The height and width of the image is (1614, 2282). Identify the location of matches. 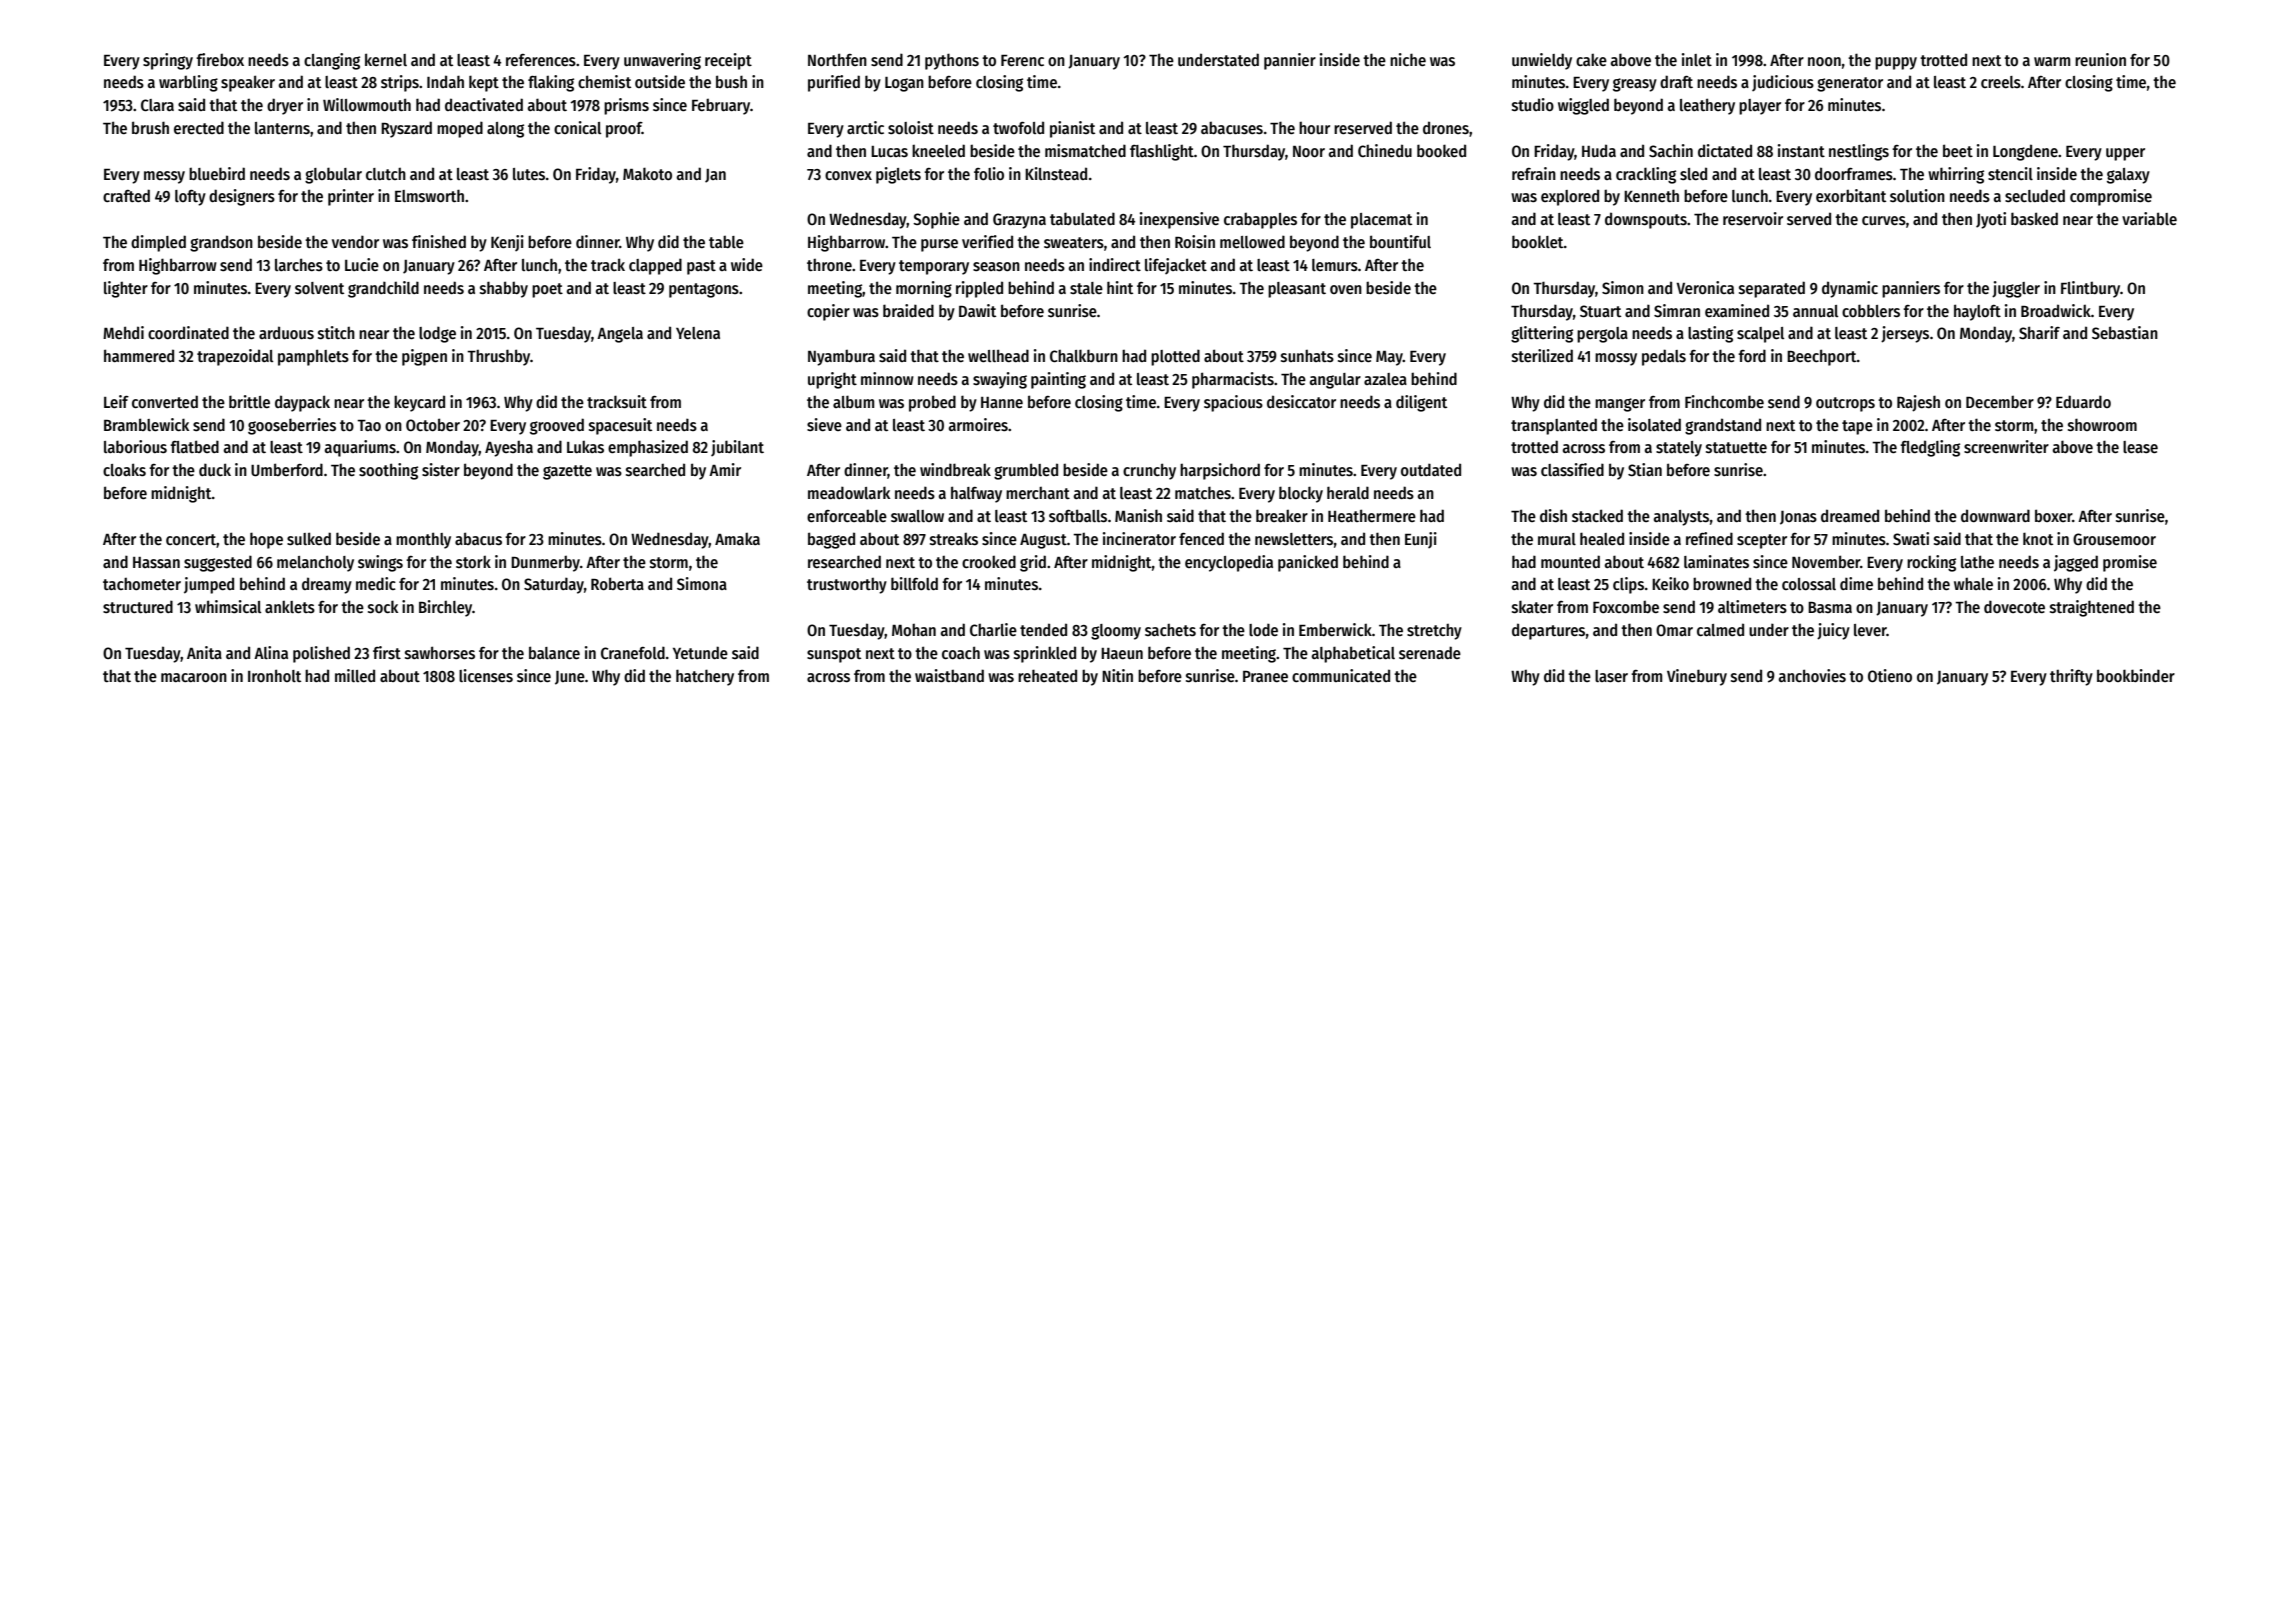
(1203, 493).
